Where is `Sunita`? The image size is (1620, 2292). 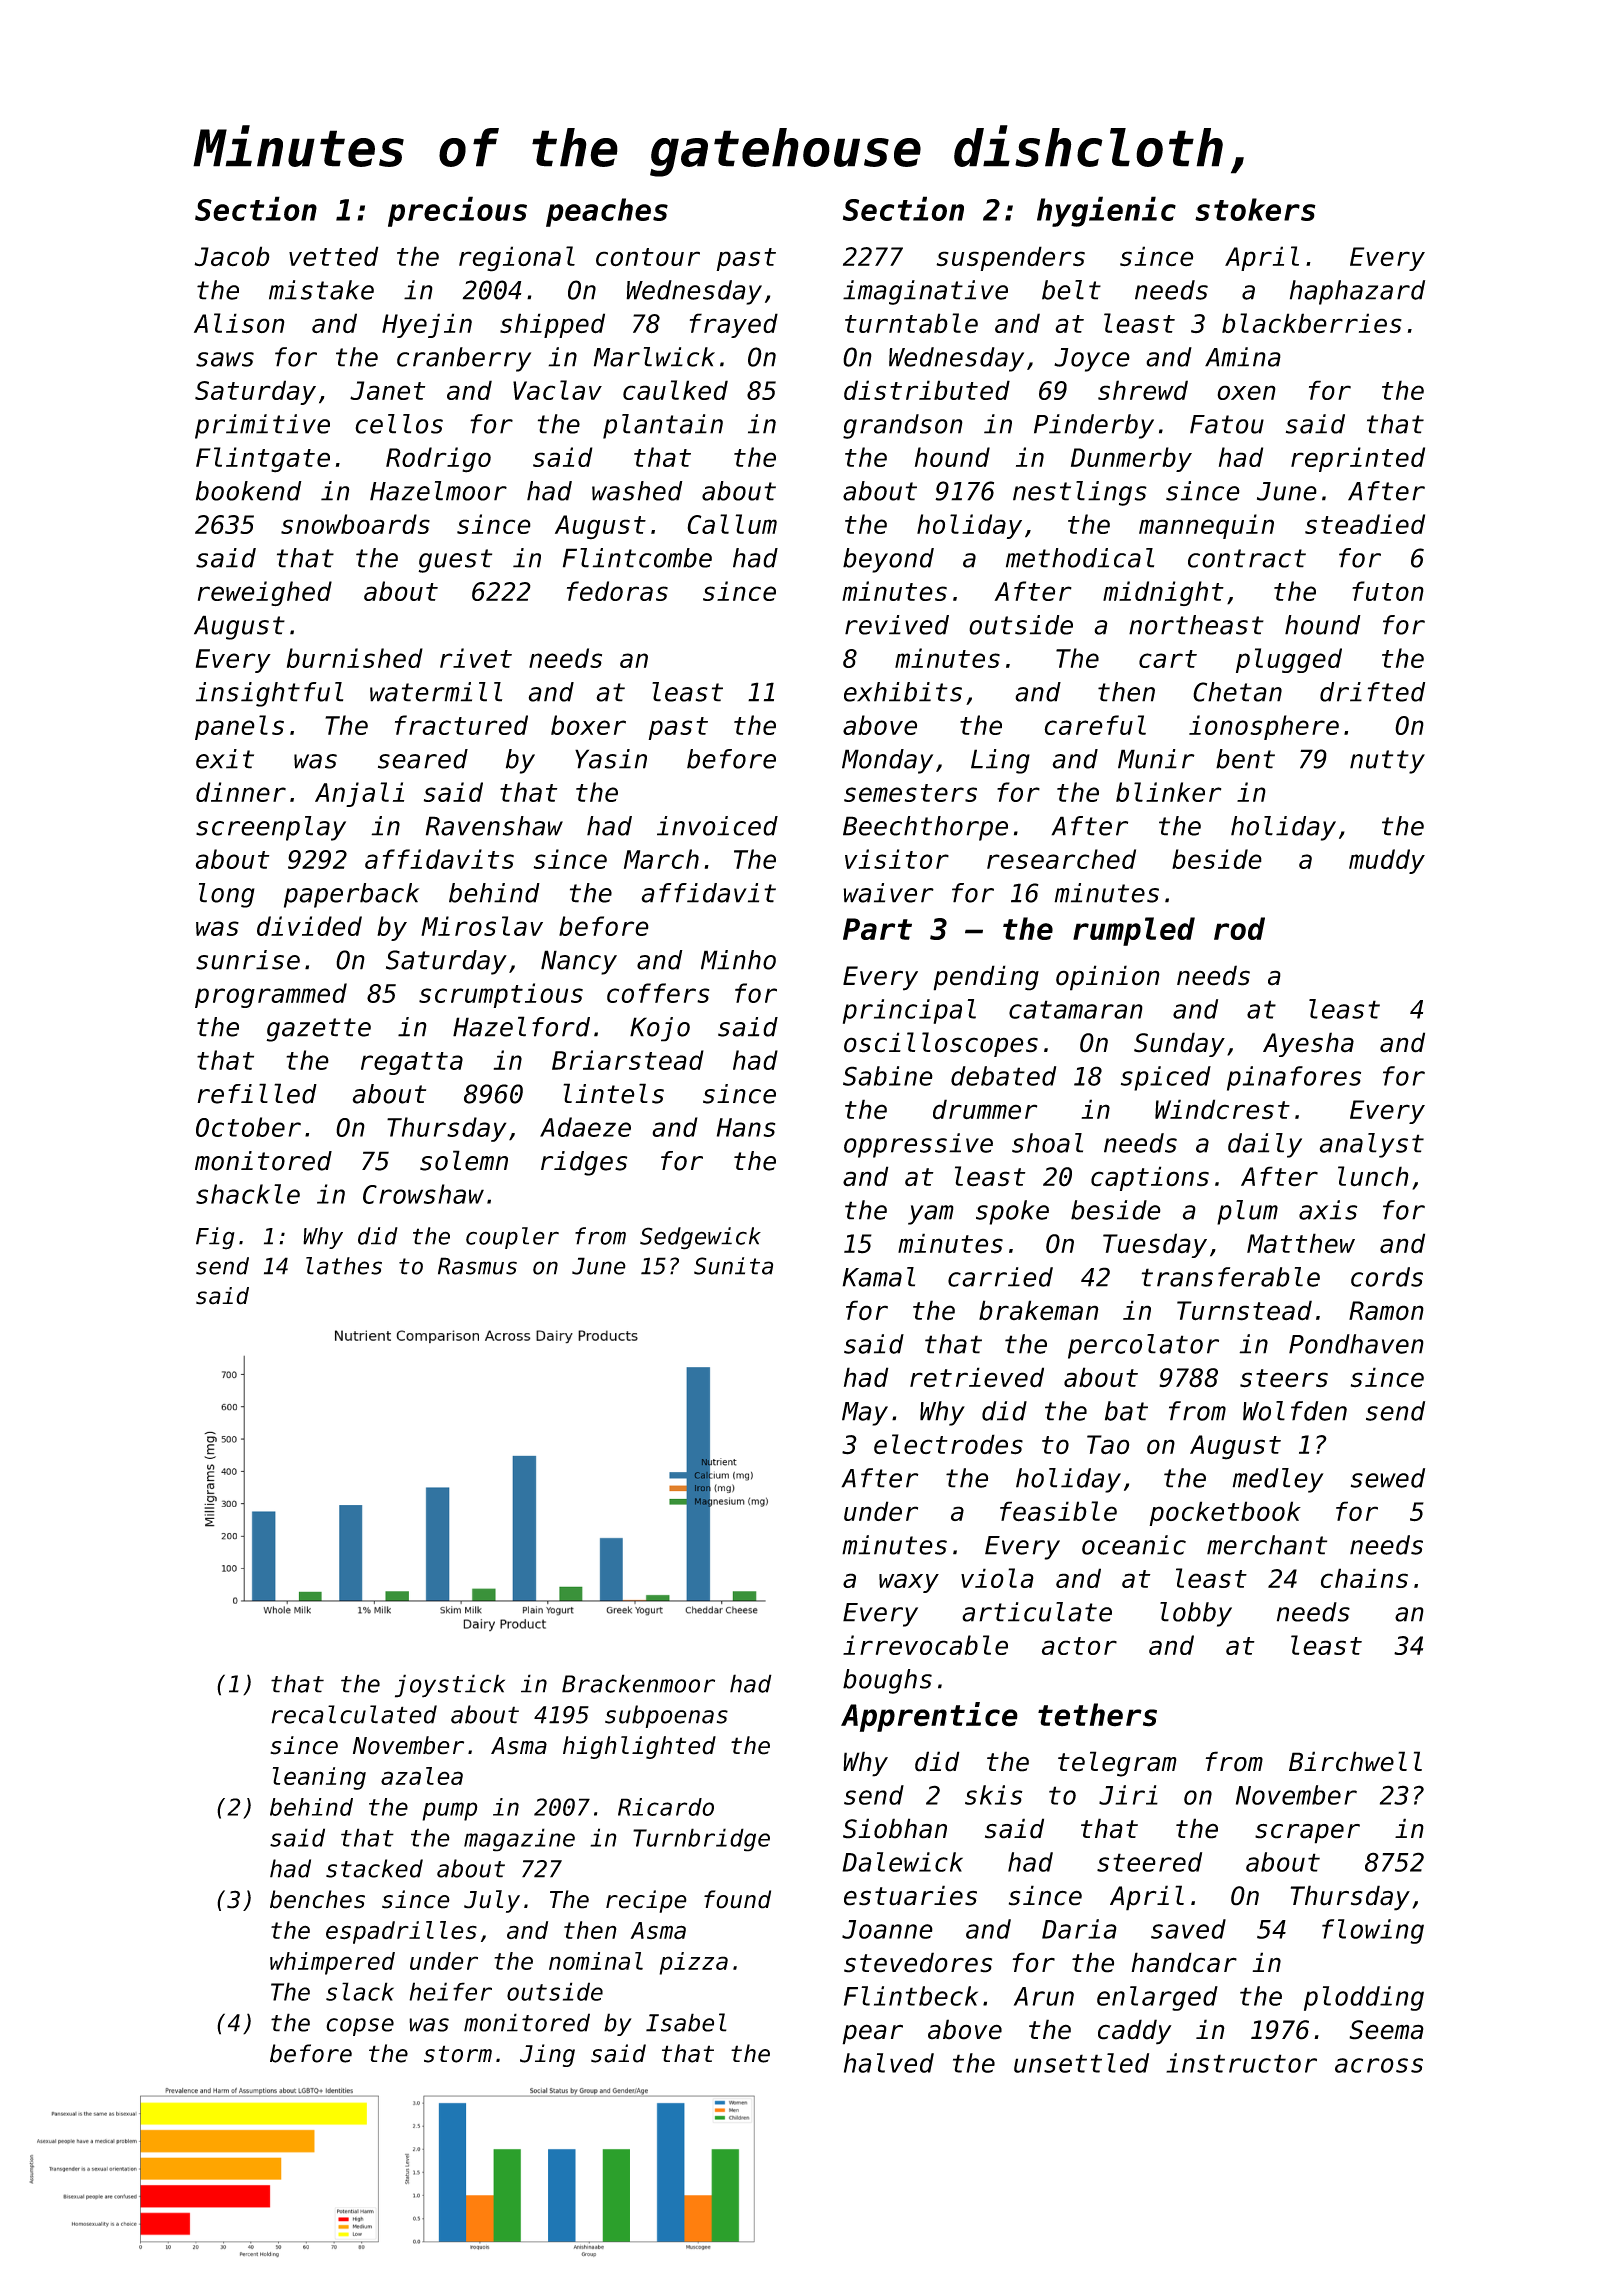 Sunita is located at coordinates (733, 1266).
